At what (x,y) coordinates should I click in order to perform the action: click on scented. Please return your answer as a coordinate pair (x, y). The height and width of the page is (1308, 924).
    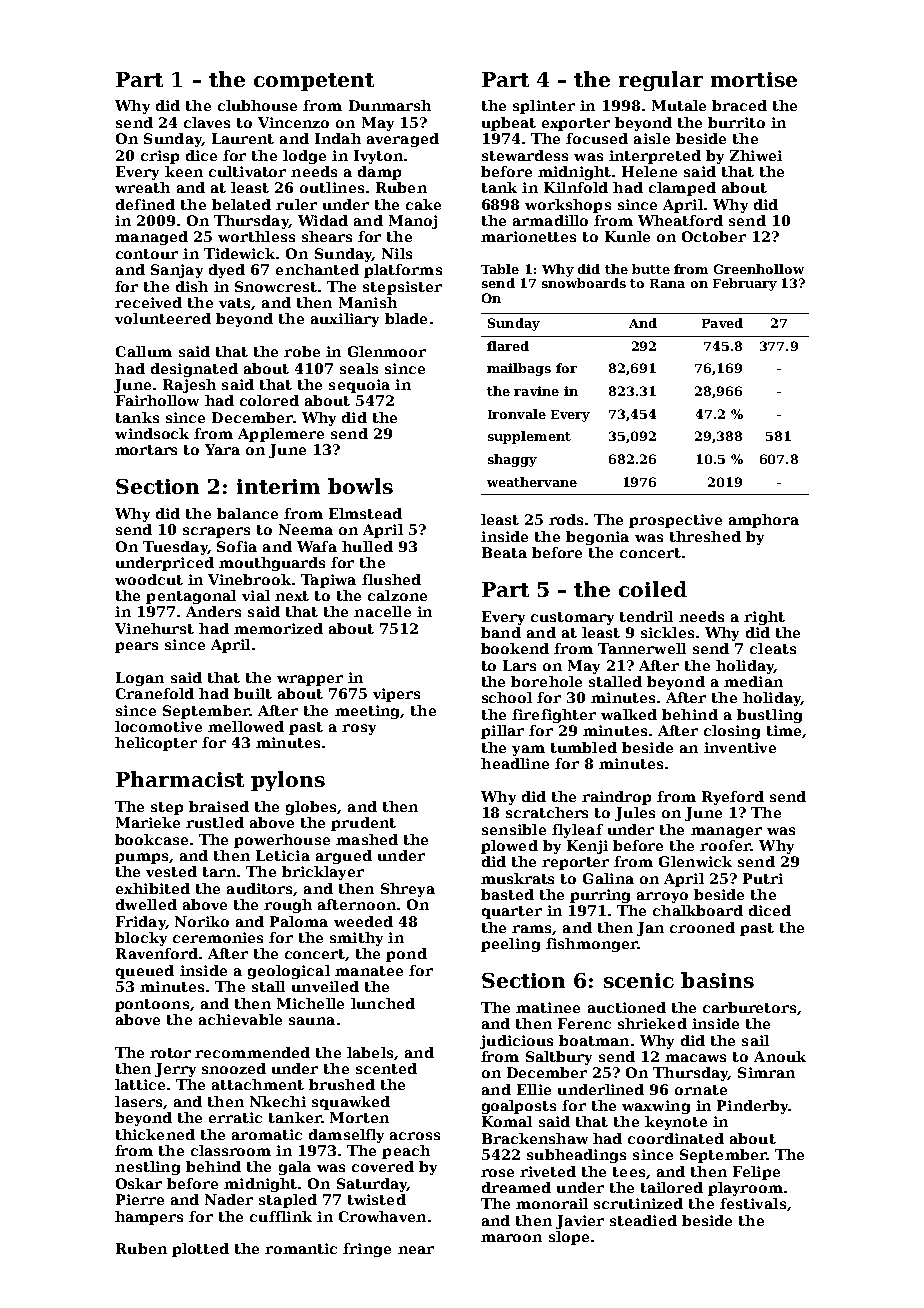
    Looking at the image, I should click on (386, 1068).
